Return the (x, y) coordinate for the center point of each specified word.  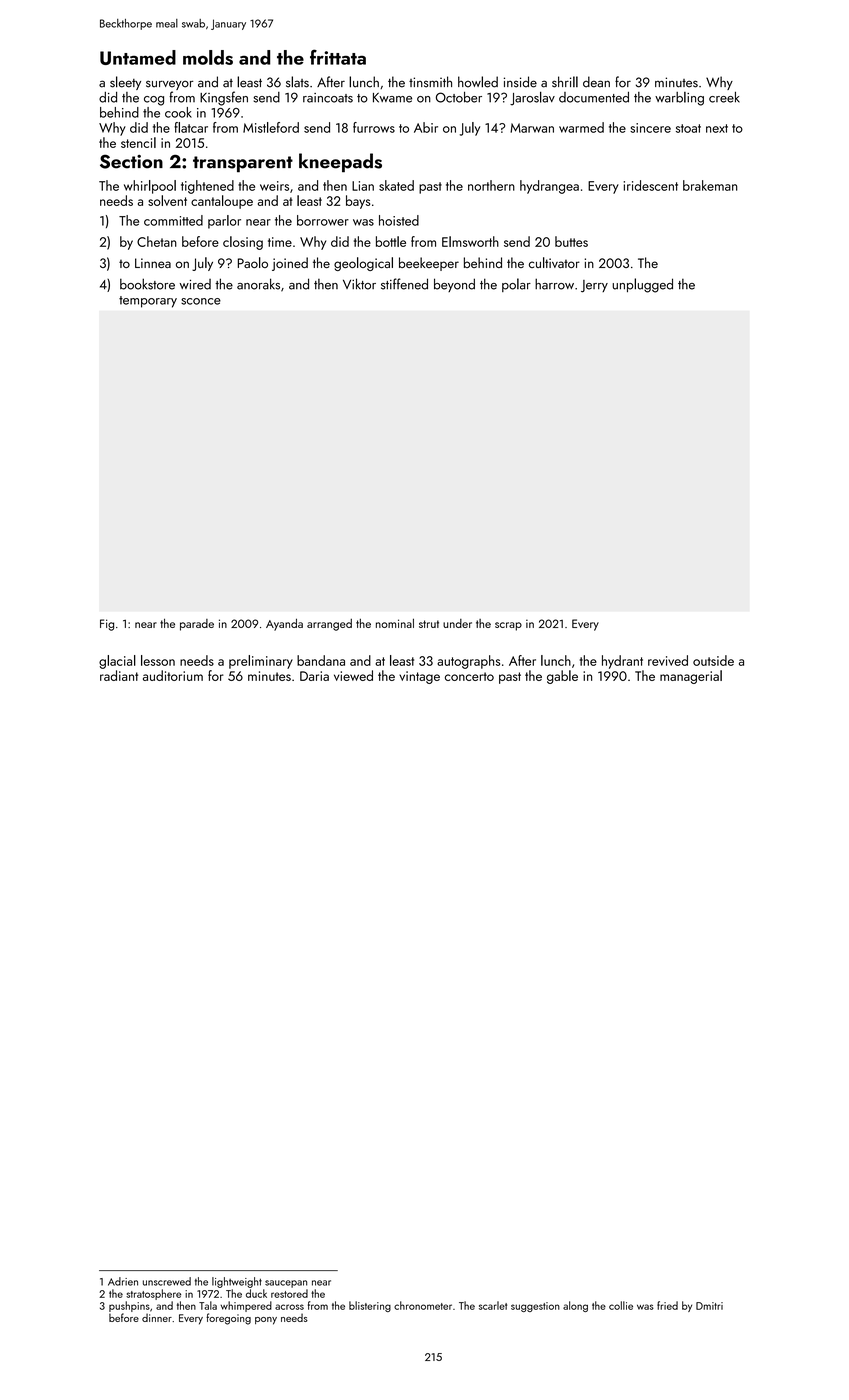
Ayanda (284, 625)
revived (668, 660)
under (457, 623)
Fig (107, 625)
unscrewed (167, 1281)
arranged (329, 625)
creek (724, 97)
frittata (338, 57)
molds (208, 57)
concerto (469, 676)
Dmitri (709, 1306)
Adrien (123, 1281)
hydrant (622, 662)
